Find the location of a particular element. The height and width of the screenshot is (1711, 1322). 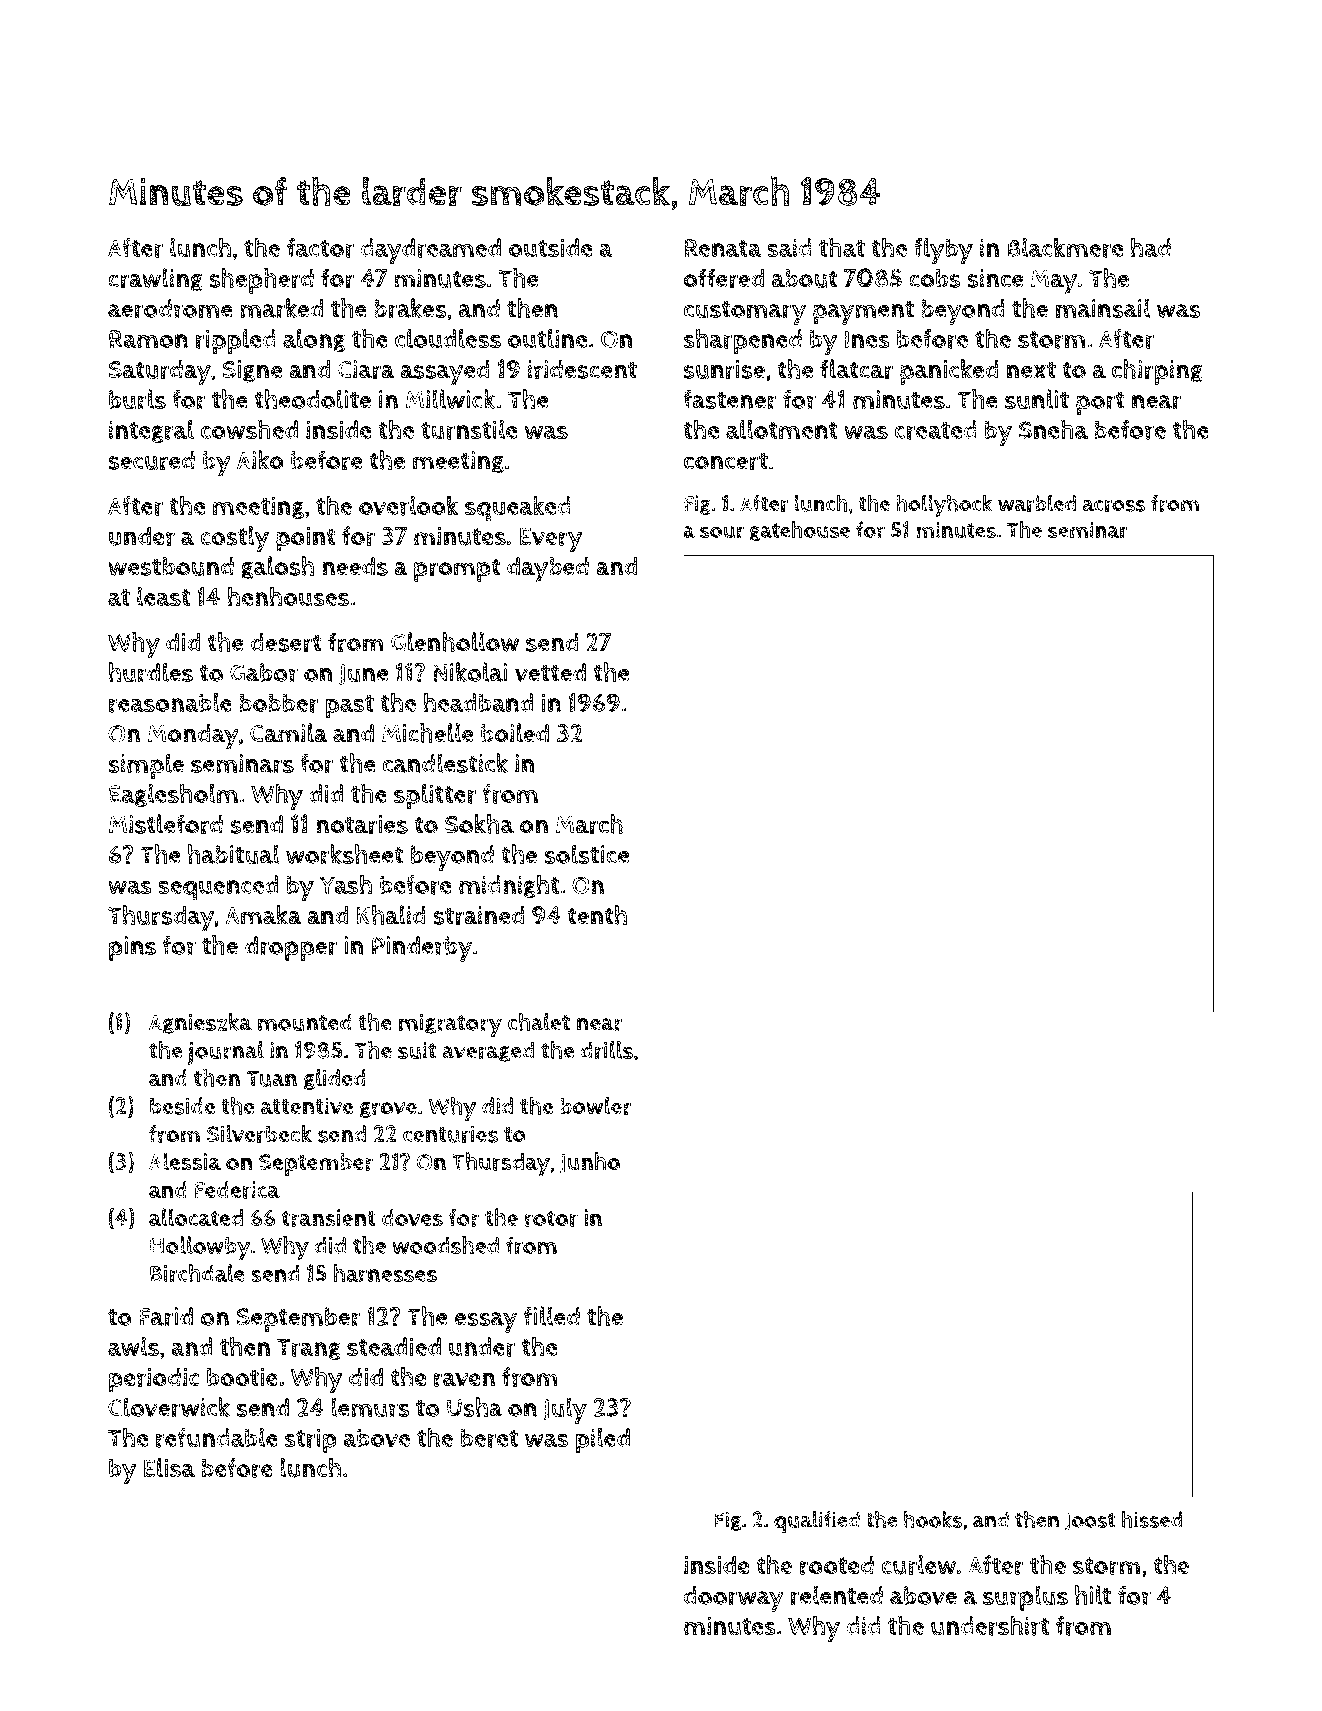

hissed is located at coordinates (1151, 1519).
